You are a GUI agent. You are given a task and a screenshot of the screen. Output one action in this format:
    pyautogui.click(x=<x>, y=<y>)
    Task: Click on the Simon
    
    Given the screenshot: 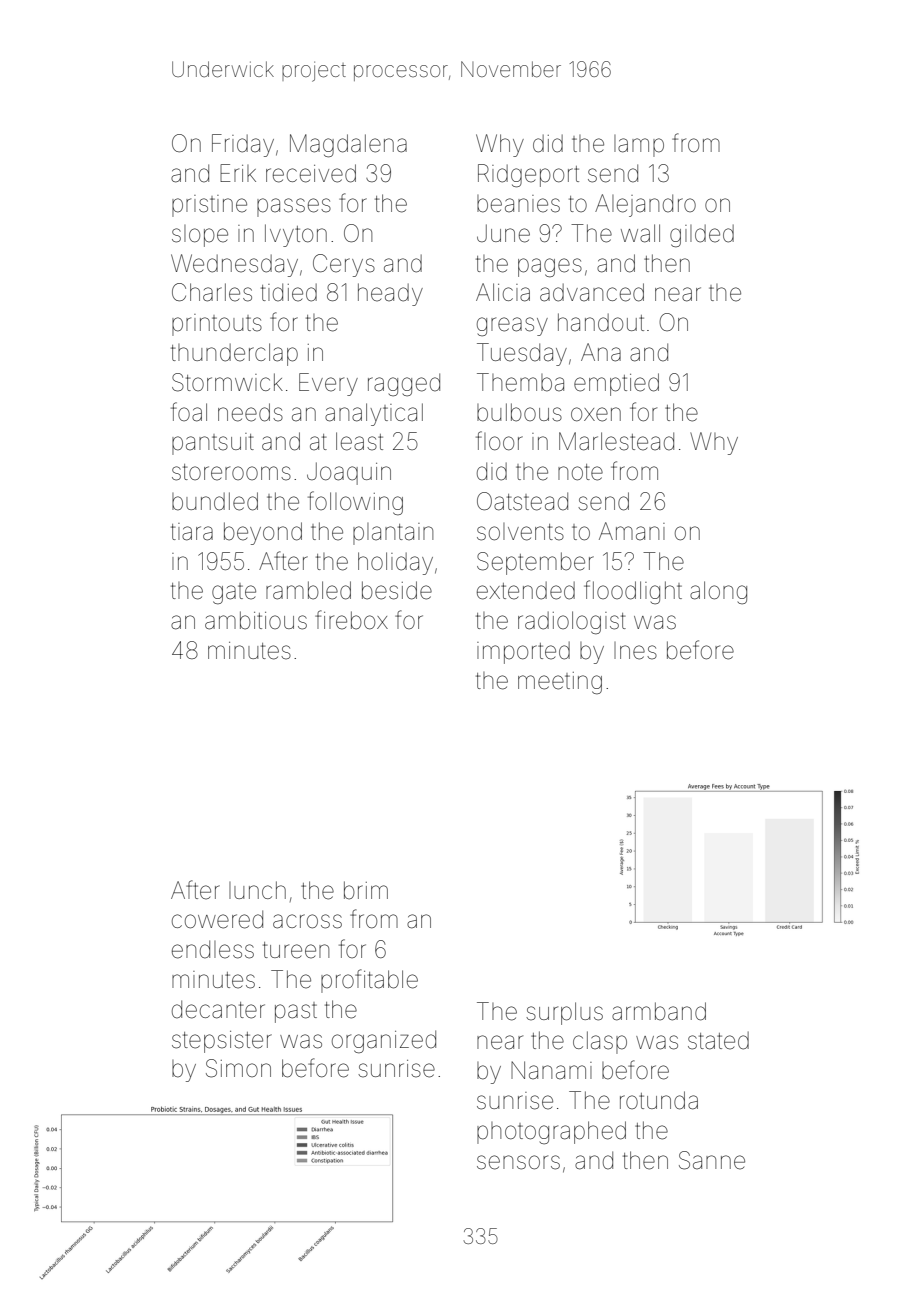 What is the action you would take?
    pyautogui.click(x=238, y=1068)
